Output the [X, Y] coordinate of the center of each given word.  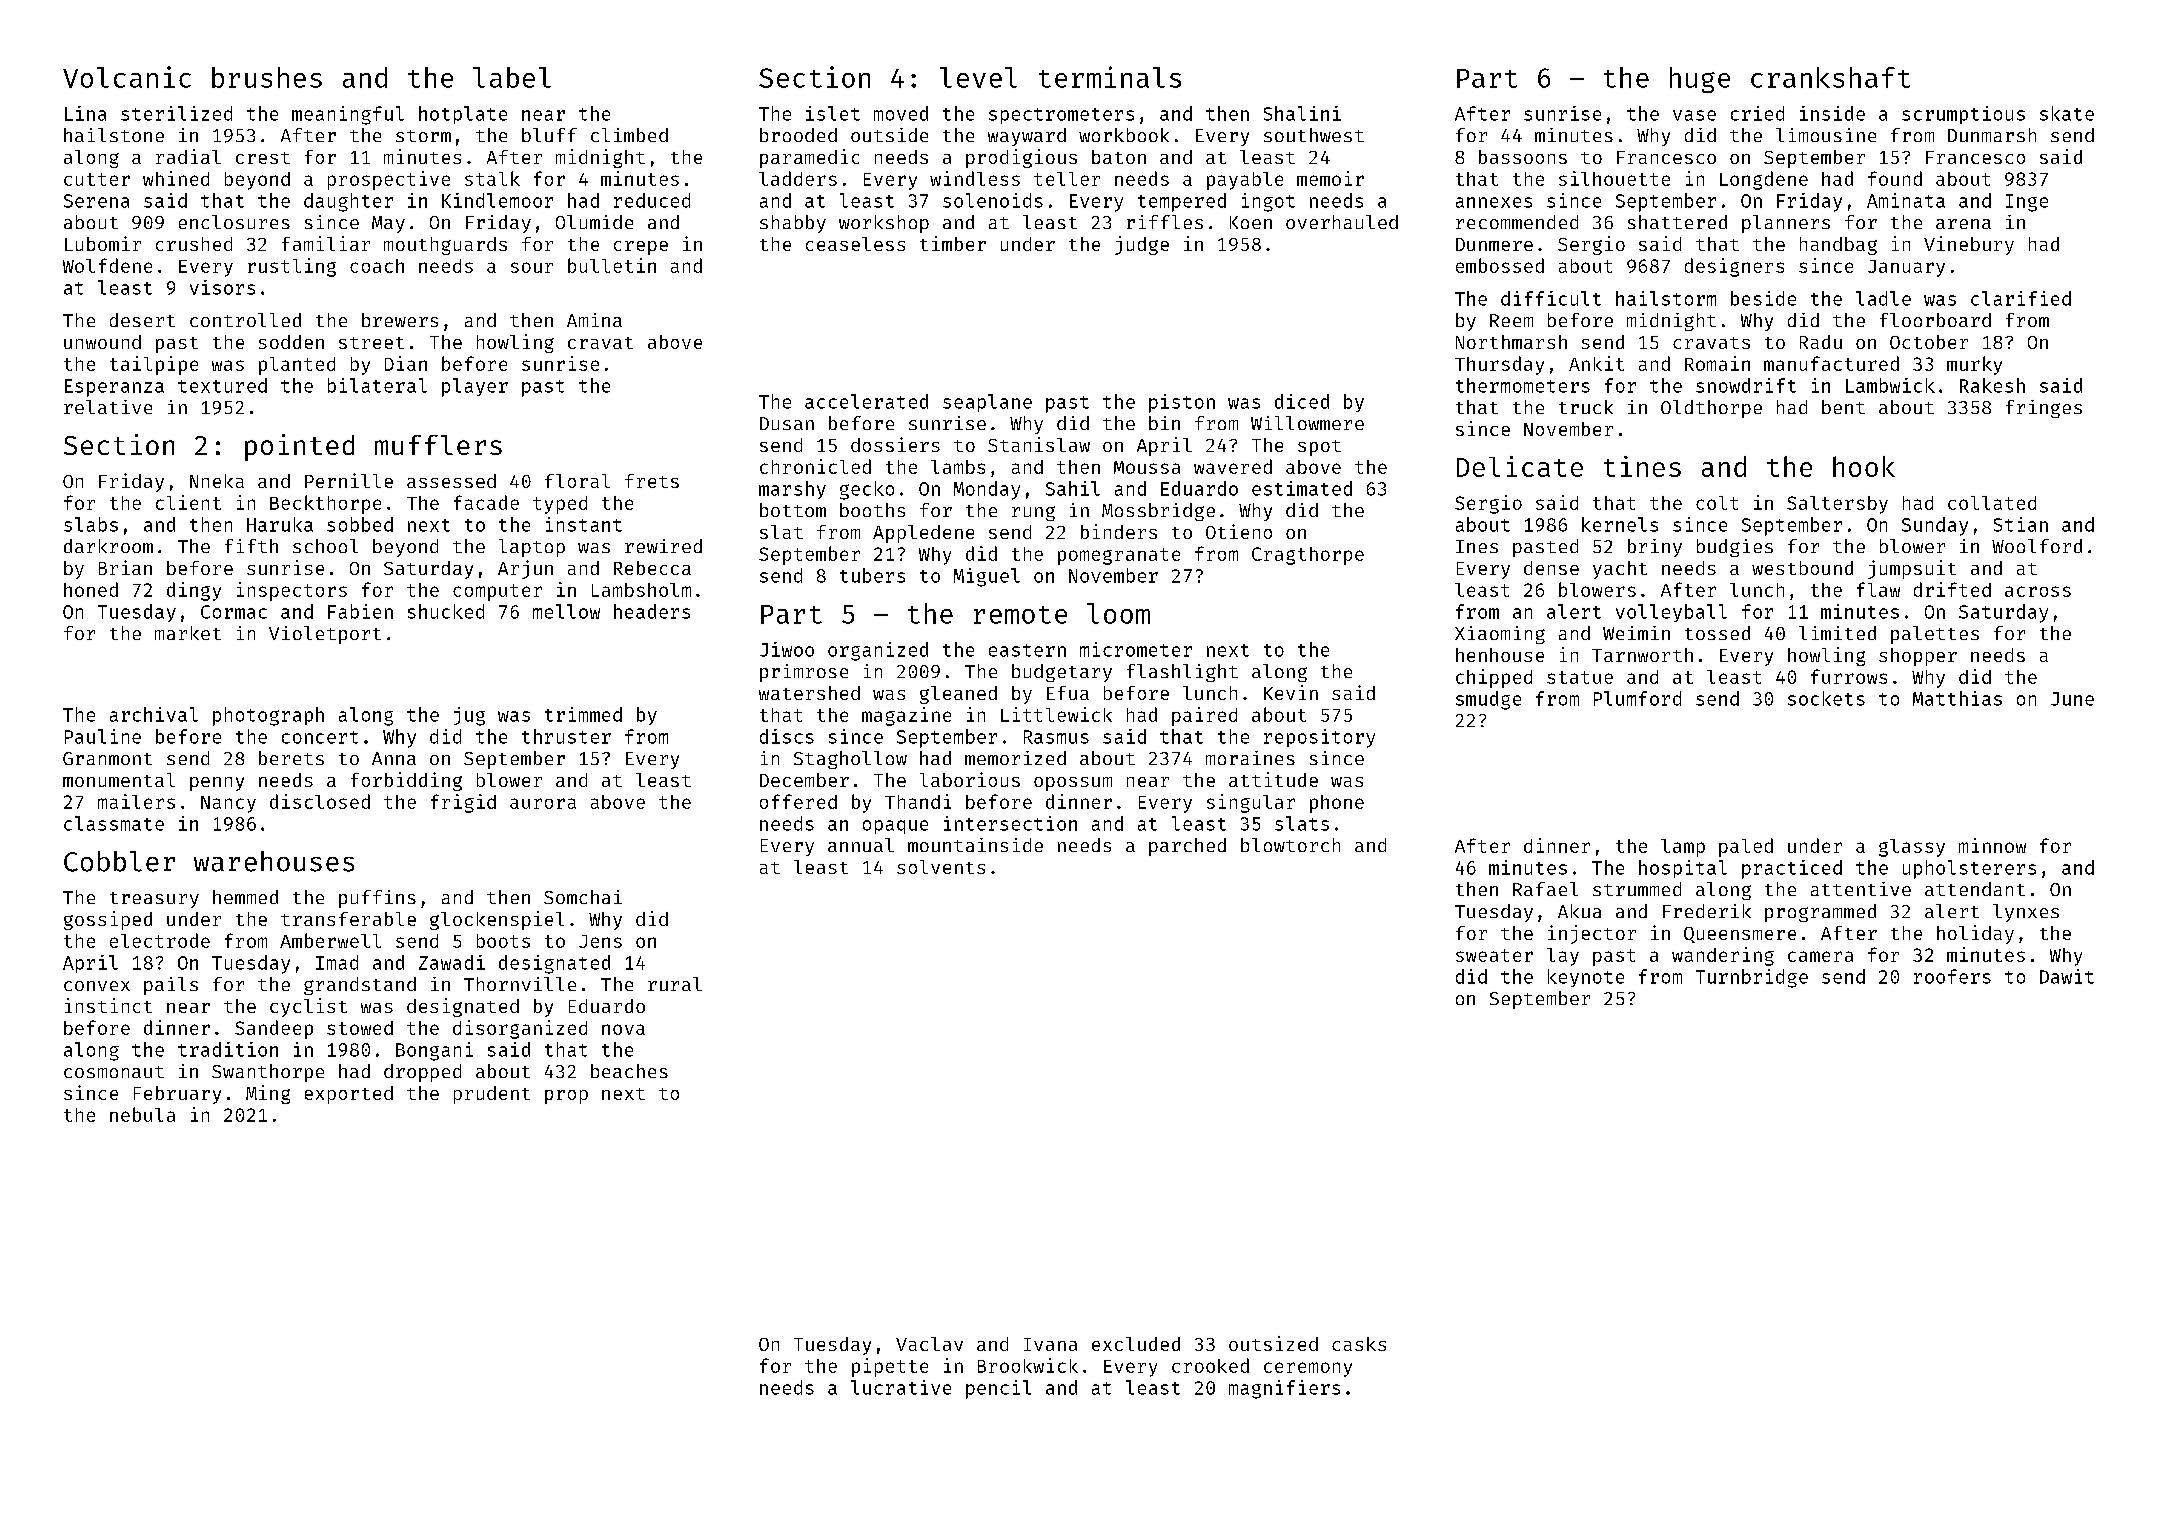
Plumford [1637, 698]
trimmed [583, 714]
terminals [1110, 77]
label [512, 77]
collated [1992, 503]
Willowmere [1307, 423]
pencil [998, 1389]
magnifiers [1284, 1389]
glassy [1912, 848]
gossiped [108, 920]
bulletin [612, 265]
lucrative [901, 1387]
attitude [1273, 779]
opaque [895, 827]
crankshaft [1830, 77]
